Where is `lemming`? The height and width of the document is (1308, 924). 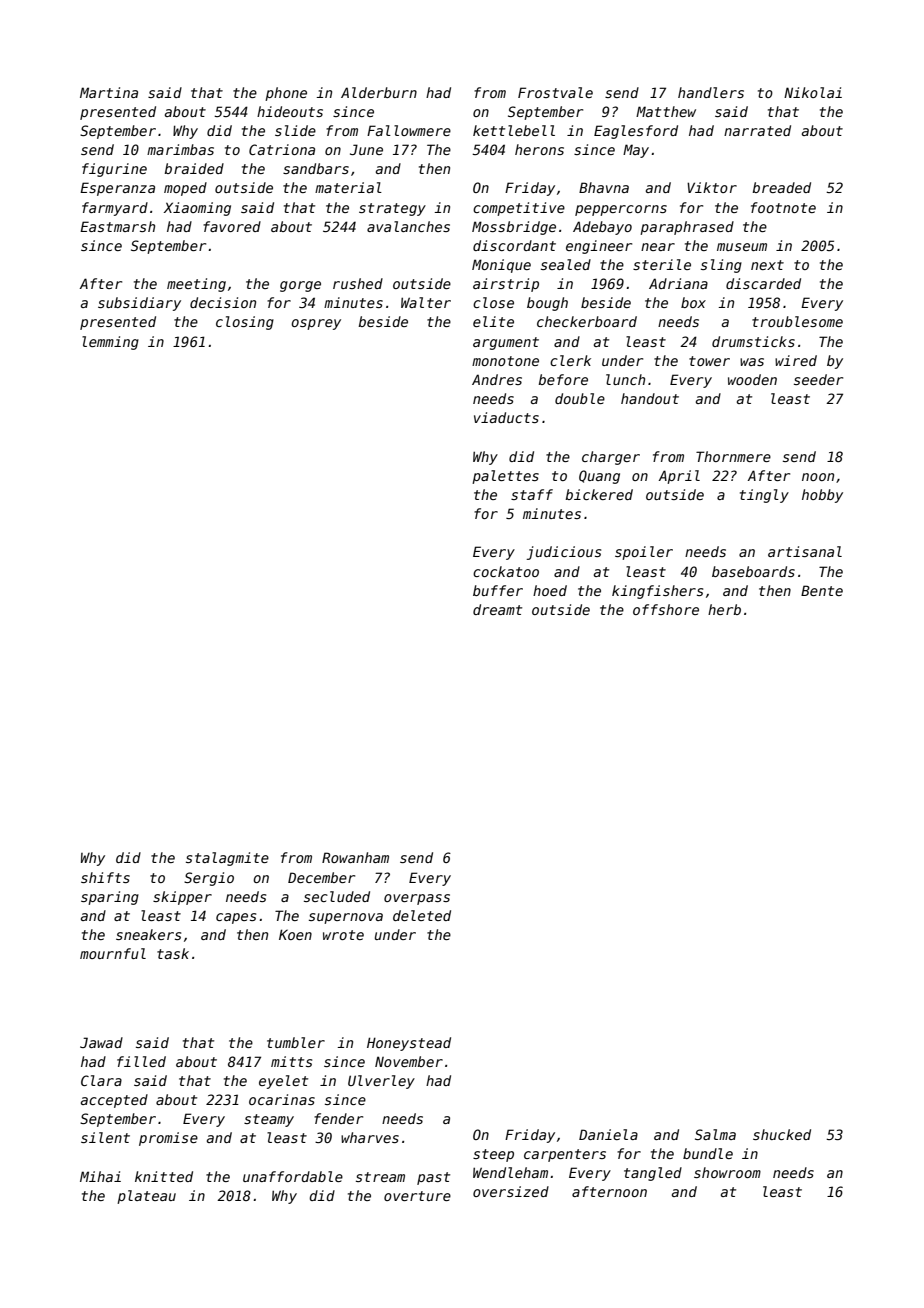
lemming is located at coordinates (110, 343).
